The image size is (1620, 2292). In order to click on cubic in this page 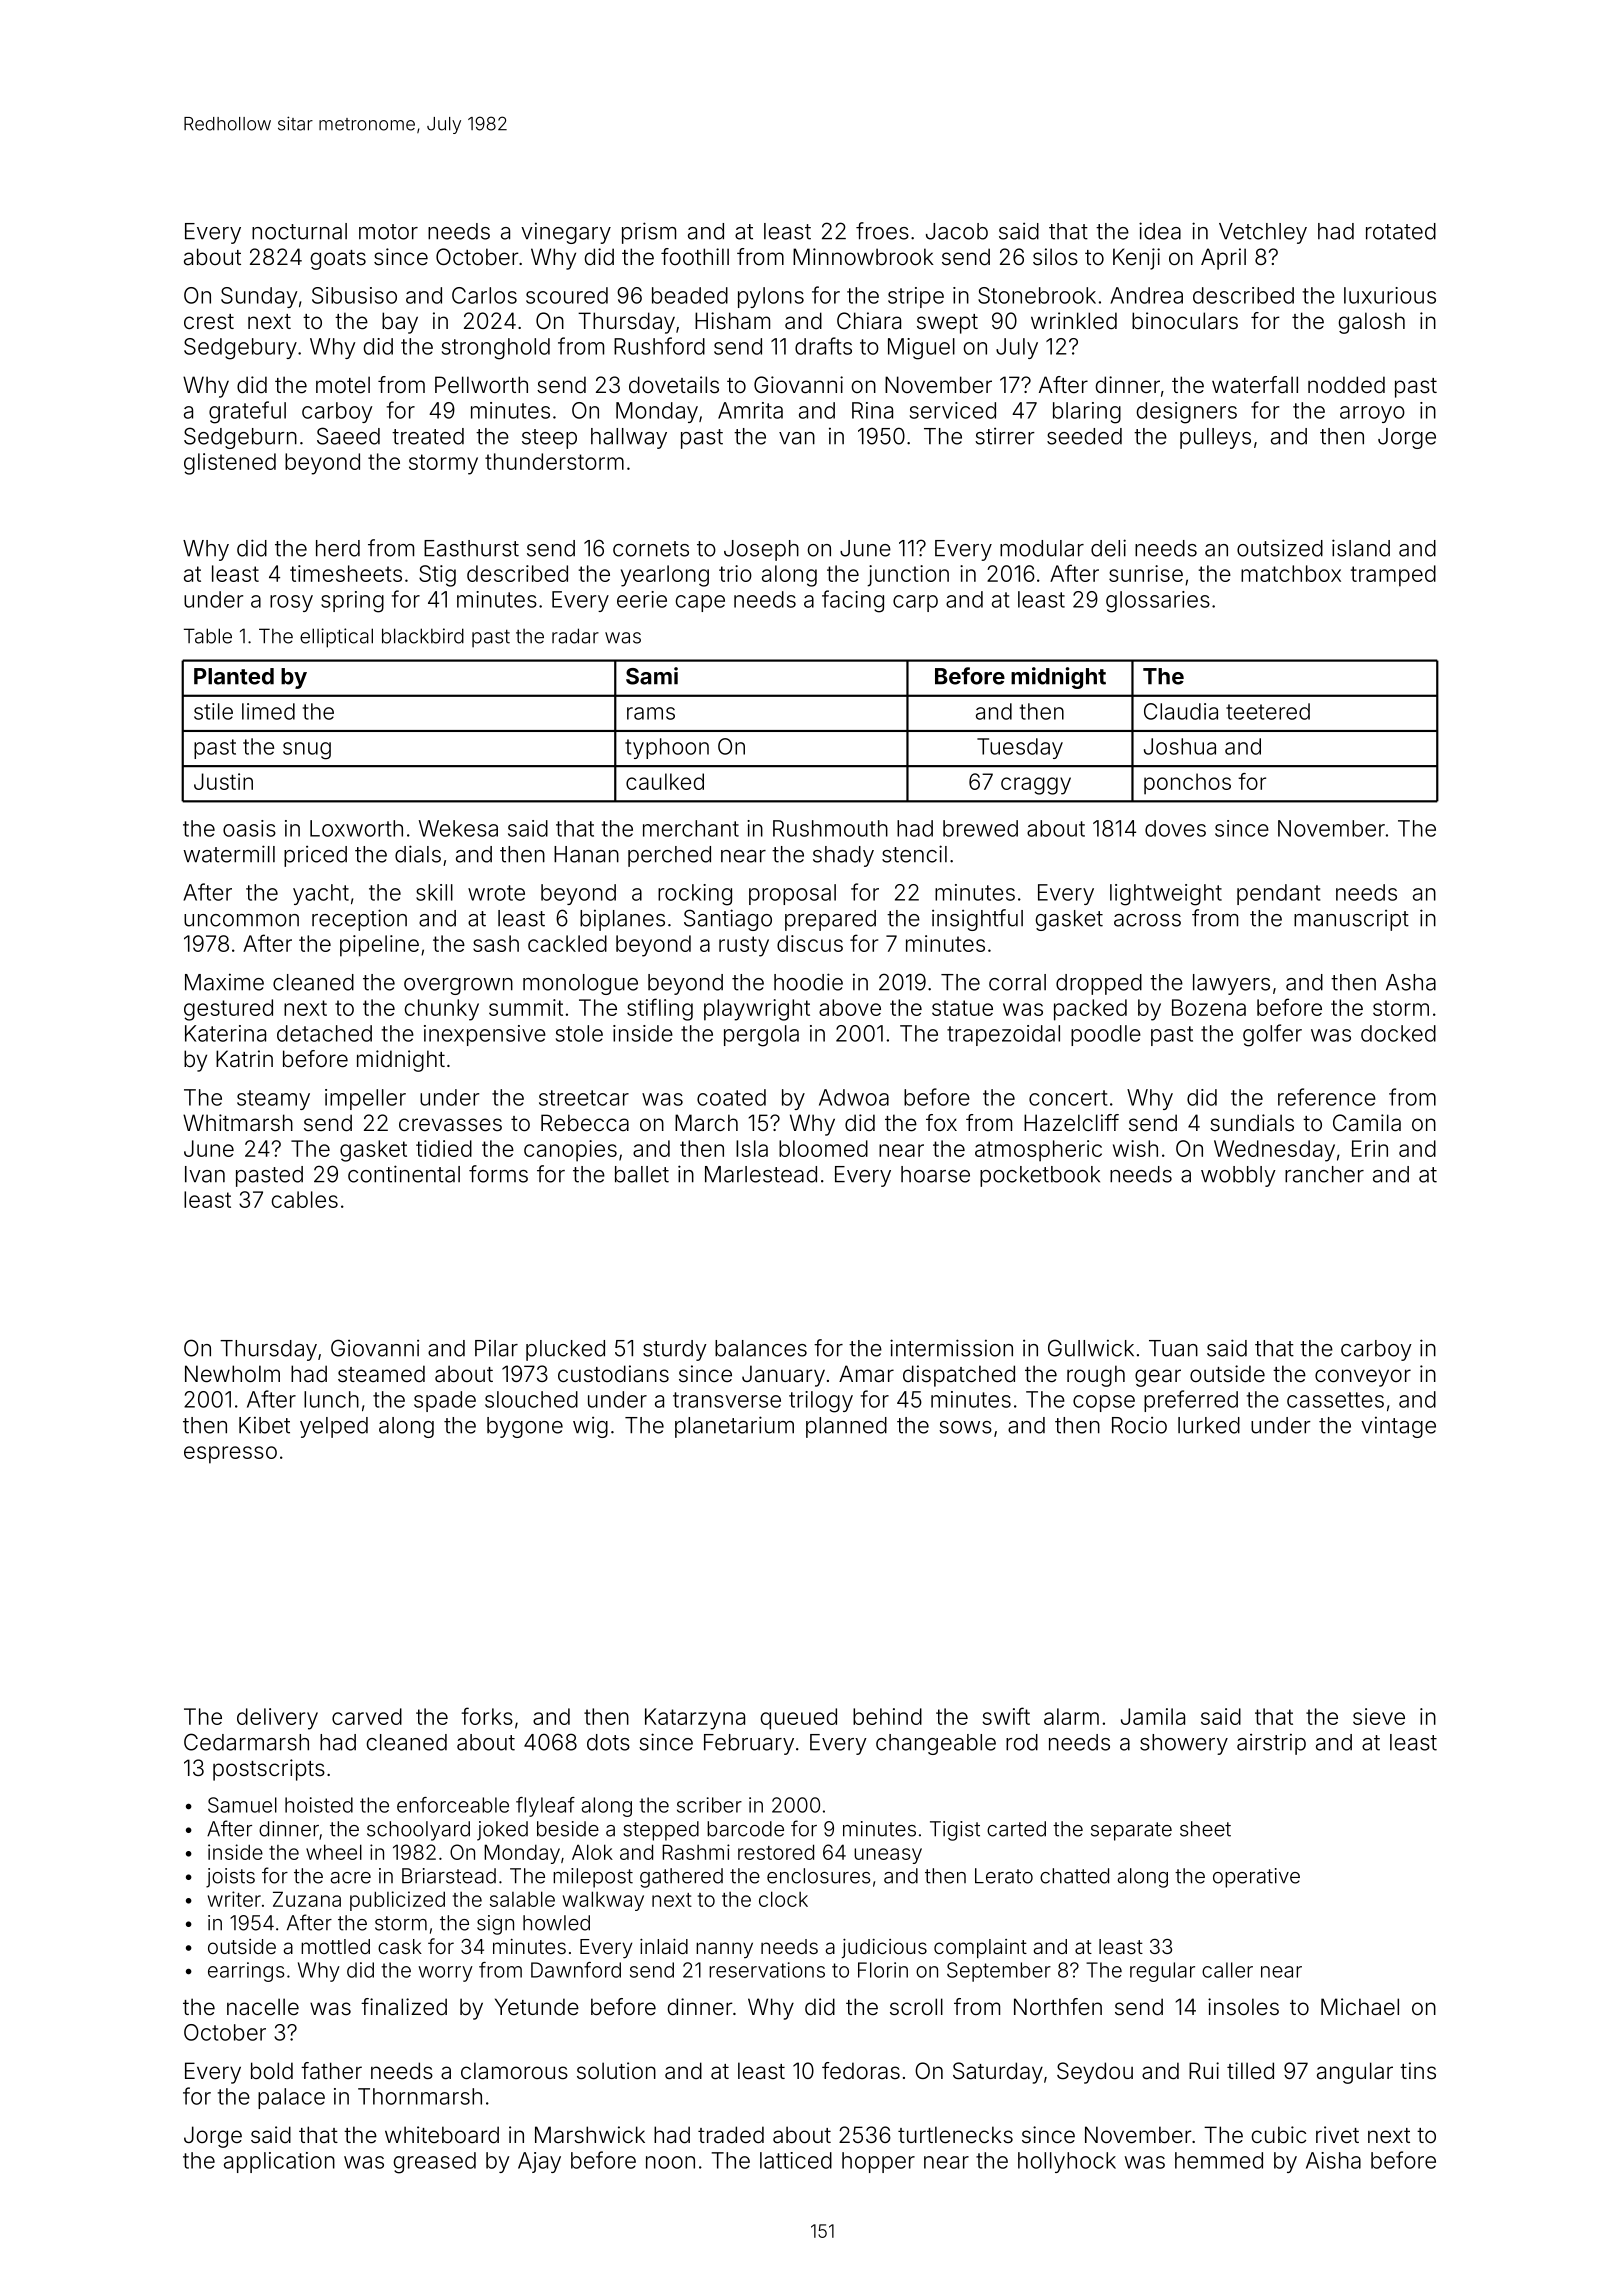, I will do `click(1279, 2135)`.
